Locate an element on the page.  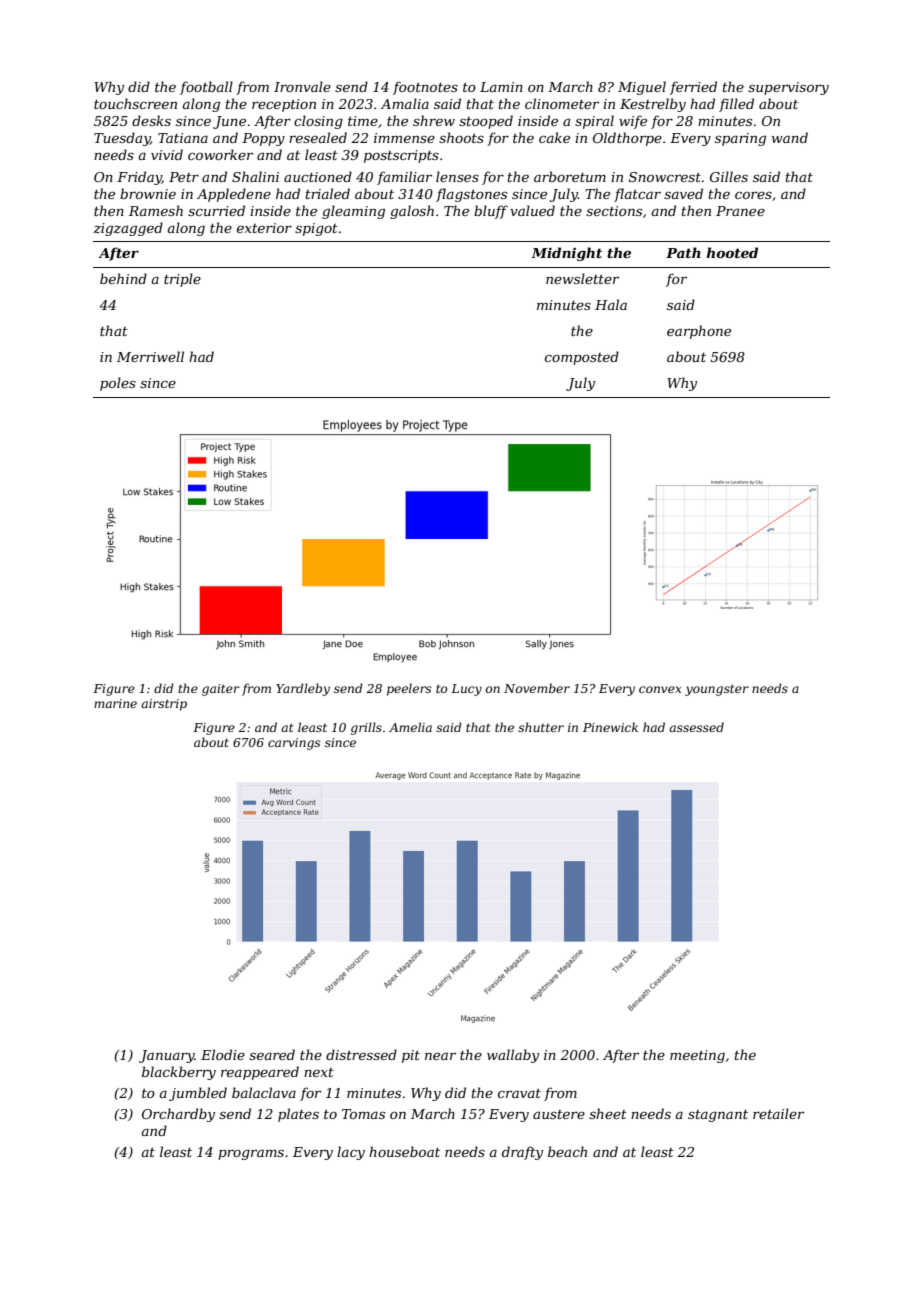
football is located at coordinates (206, 88).
